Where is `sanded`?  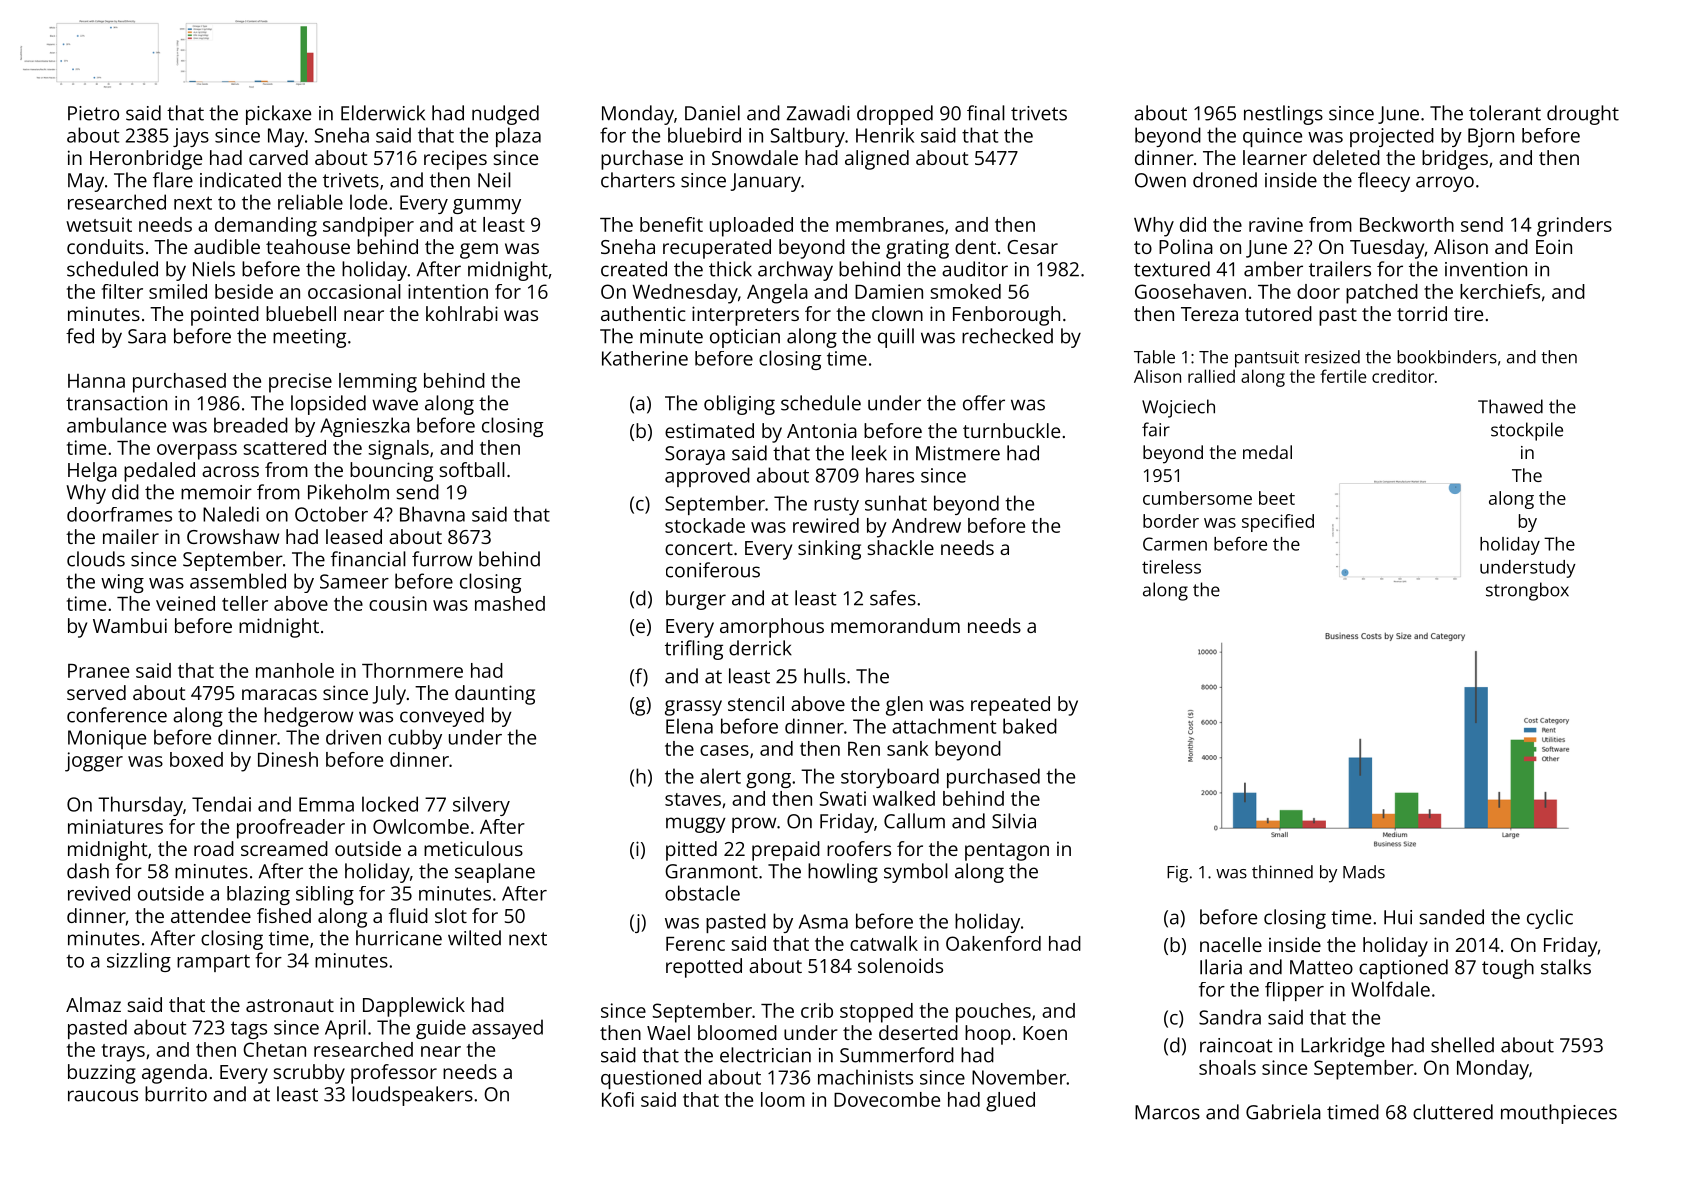
sanded is located at coordinates (1452, 917).
